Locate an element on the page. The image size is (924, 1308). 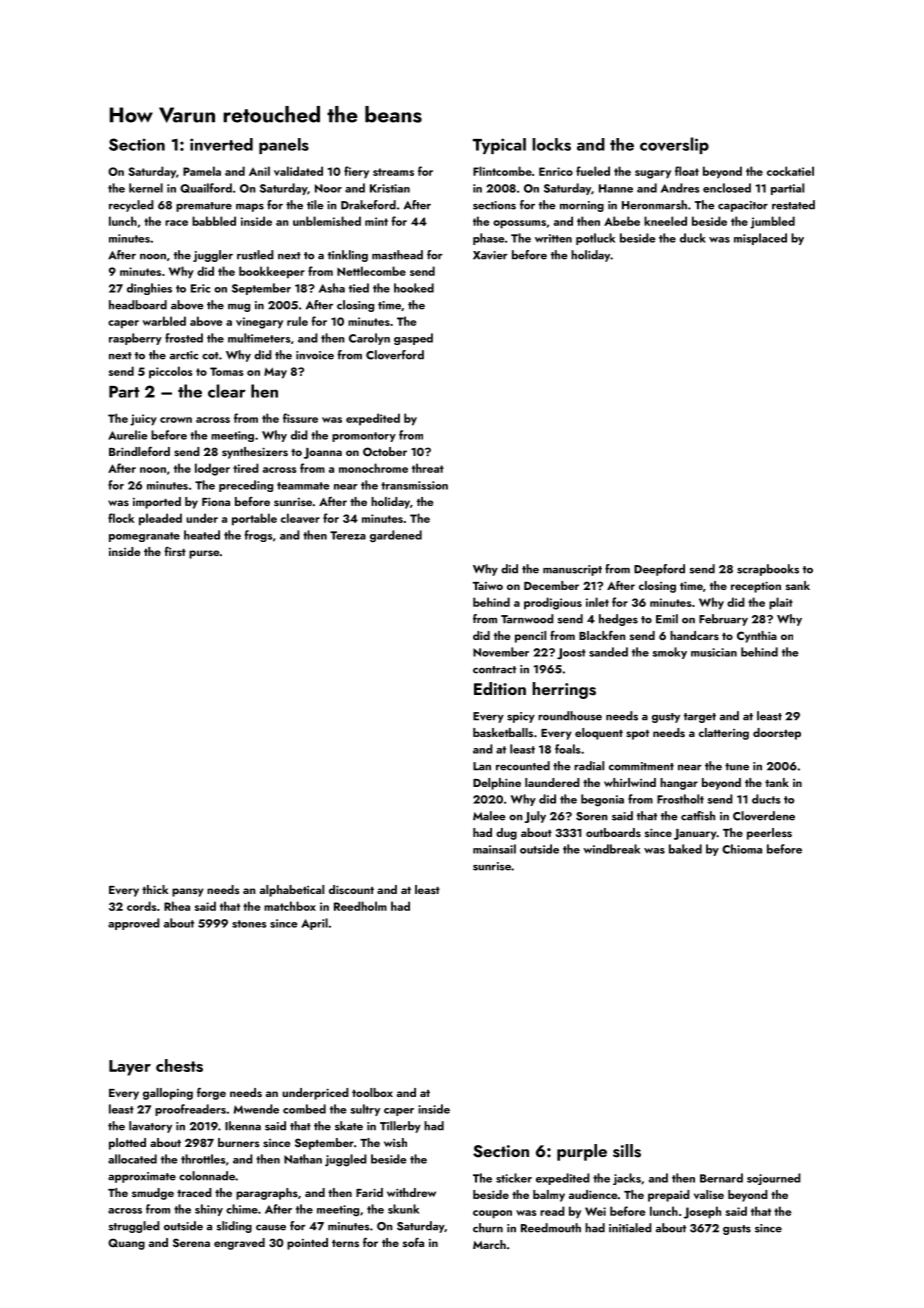
toolbox is located at coordinates (372, 1092).
